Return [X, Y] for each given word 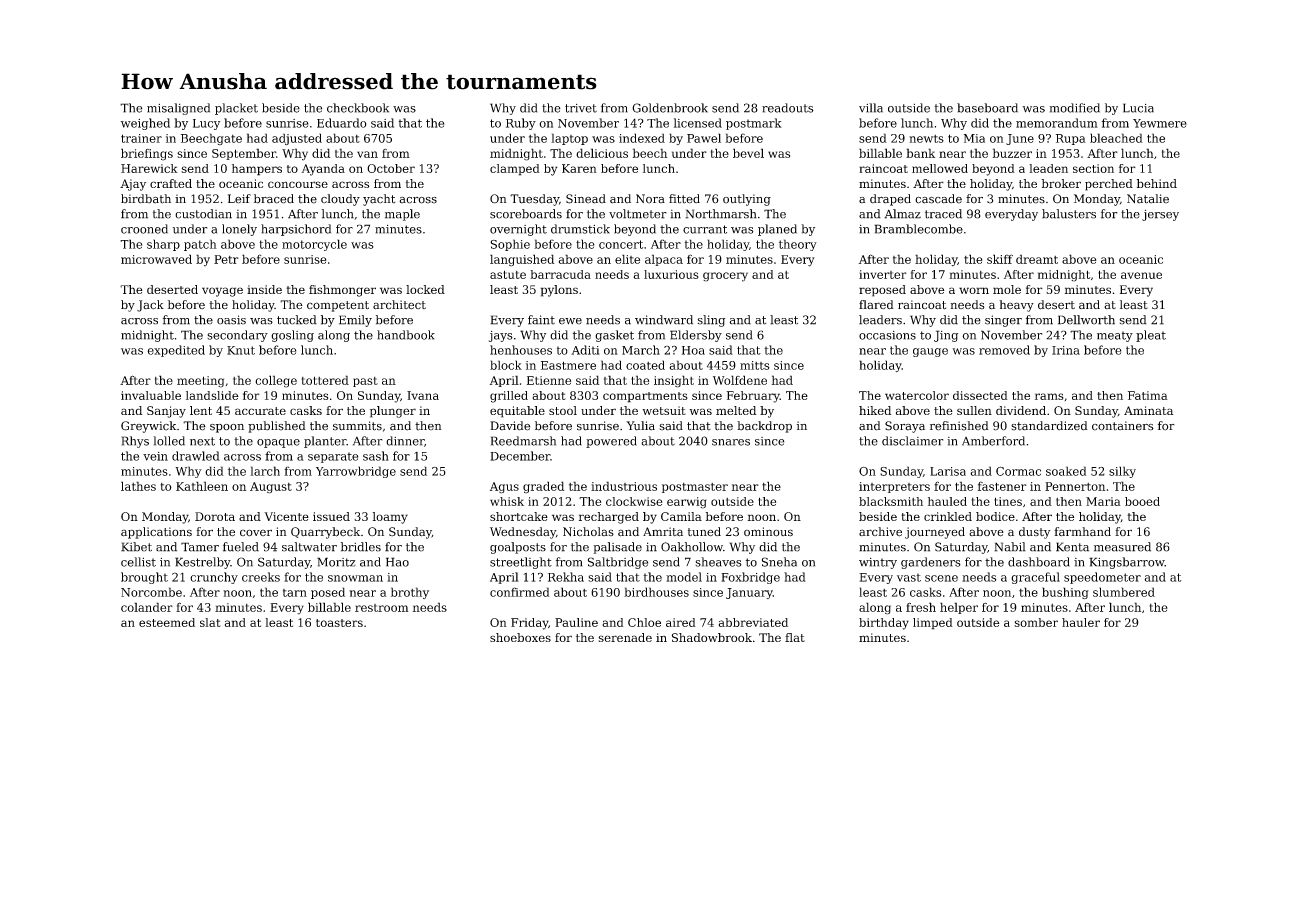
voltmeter [638, 214]
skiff [1000, 259]
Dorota [215, 516]
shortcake [519, 516]
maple [402, 215]
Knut [241, 350]
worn [974, 290]
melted [736, 410]
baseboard [987, 108]
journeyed [935, 533]
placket [236, 109]
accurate [260, 411]
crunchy [214, 578]
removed [1004, 350]
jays [501, 336]
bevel [748, 153]
